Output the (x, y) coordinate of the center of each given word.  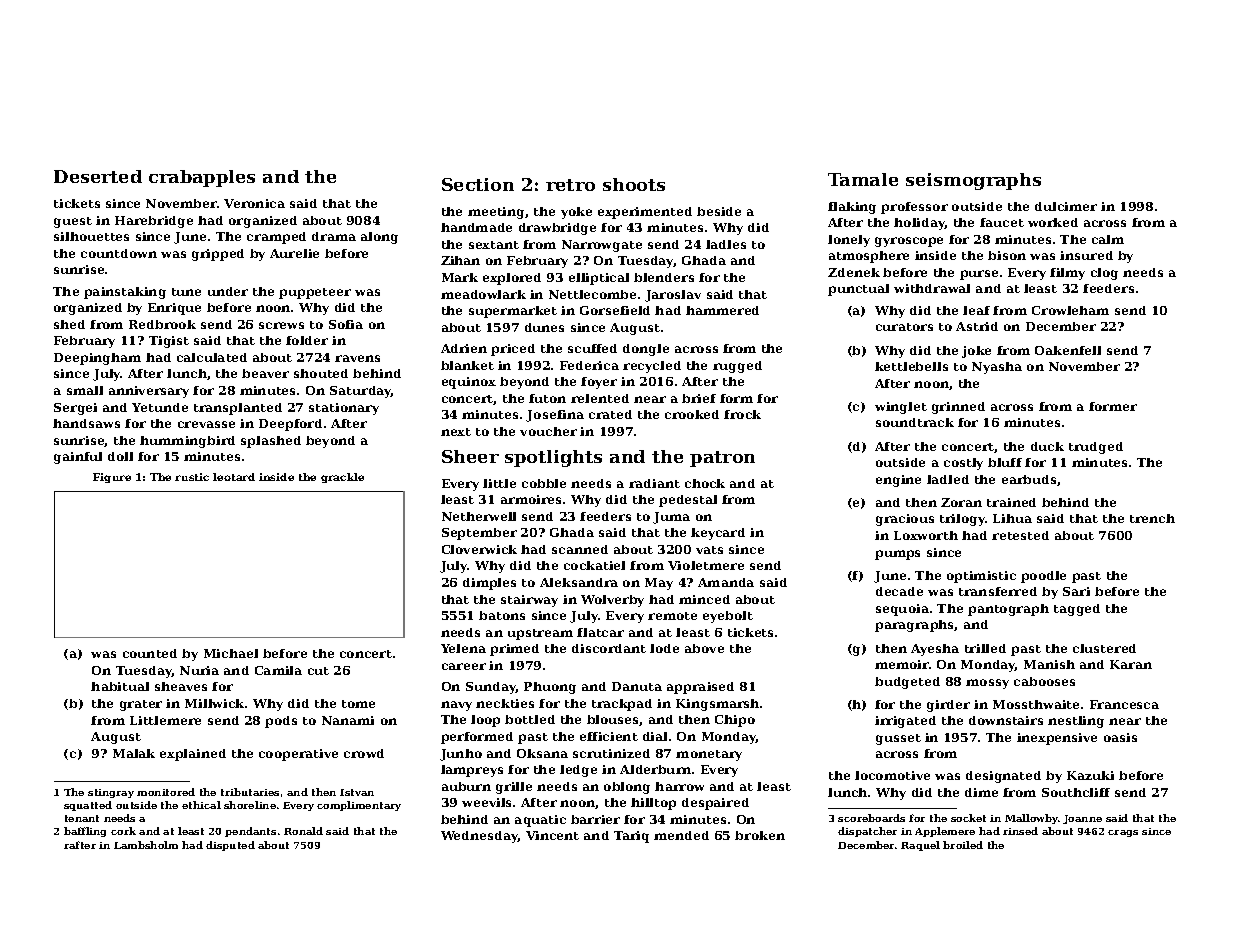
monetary (709, 755)
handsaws (86, 423)
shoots (634, 184)
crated (610, 414)
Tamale (863, 179)
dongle (646, 350)
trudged (1096, 448)
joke (976, 352)
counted (150, 653)
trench (1152, 518)
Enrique (174, 309)
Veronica (254, 203)
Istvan (357, 792)
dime (981, 792)
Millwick (214, 703)
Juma (671, 518)
